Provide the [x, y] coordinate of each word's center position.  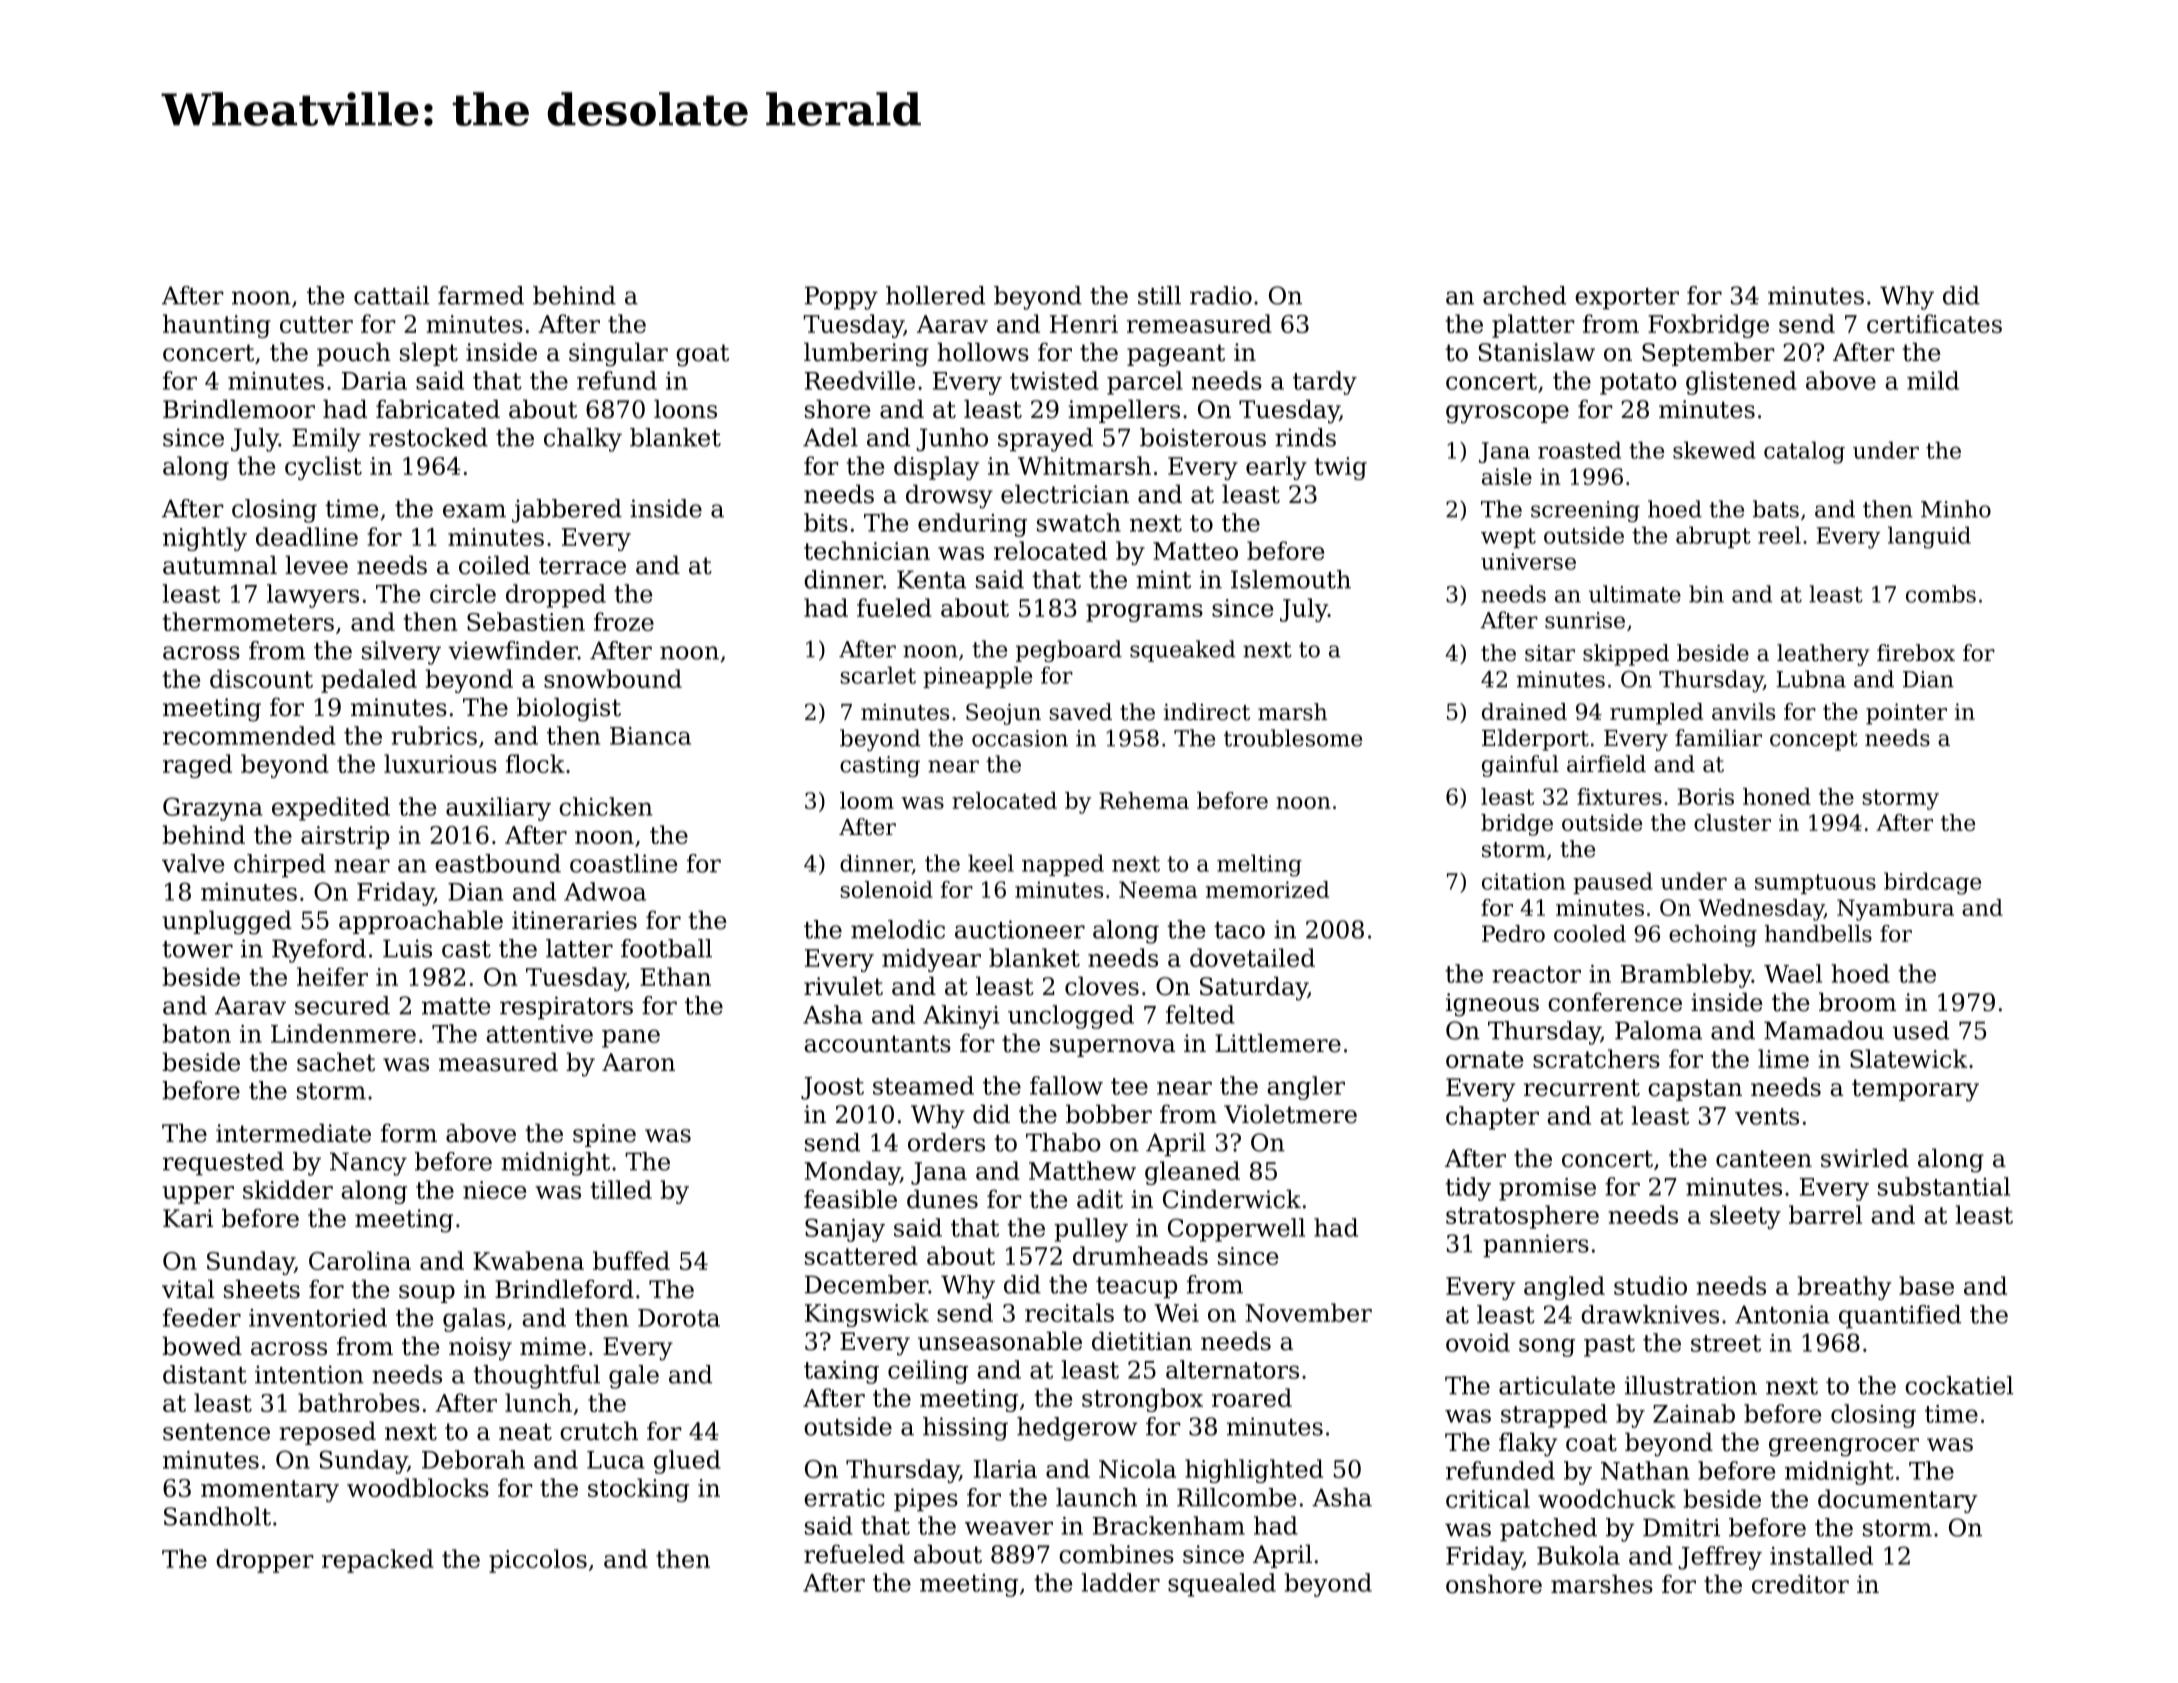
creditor [1800, 1584]
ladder [1121, 1582]
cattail [391, 295]
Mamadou [1824, 1030]
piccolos [538, 1561]
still [1159, 295]
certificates [1934, 323]
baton [197, 1033]
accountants [877, 1044]
